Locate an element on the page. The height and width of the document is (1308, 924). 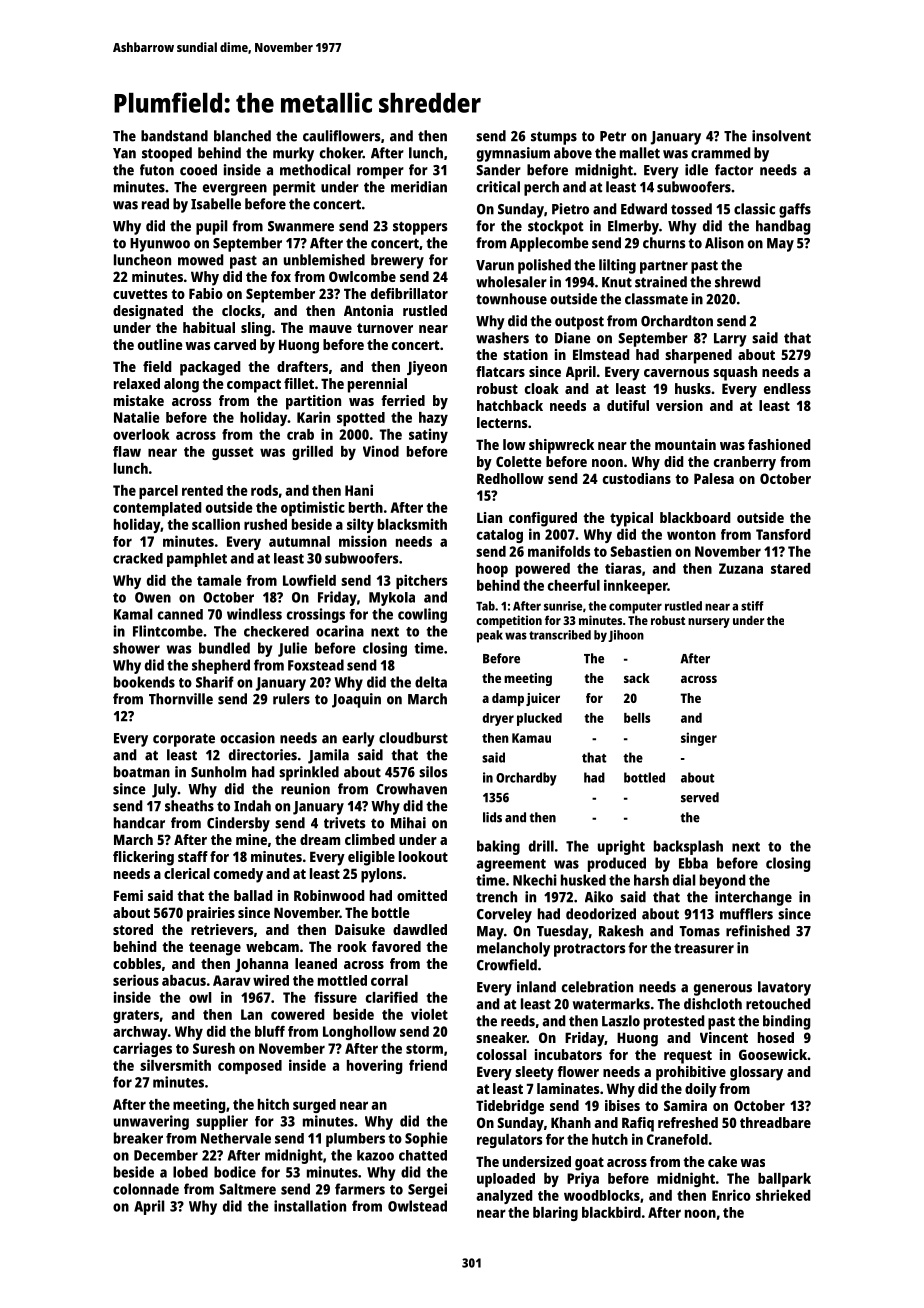
romper is located at coordinates (380, 173).
